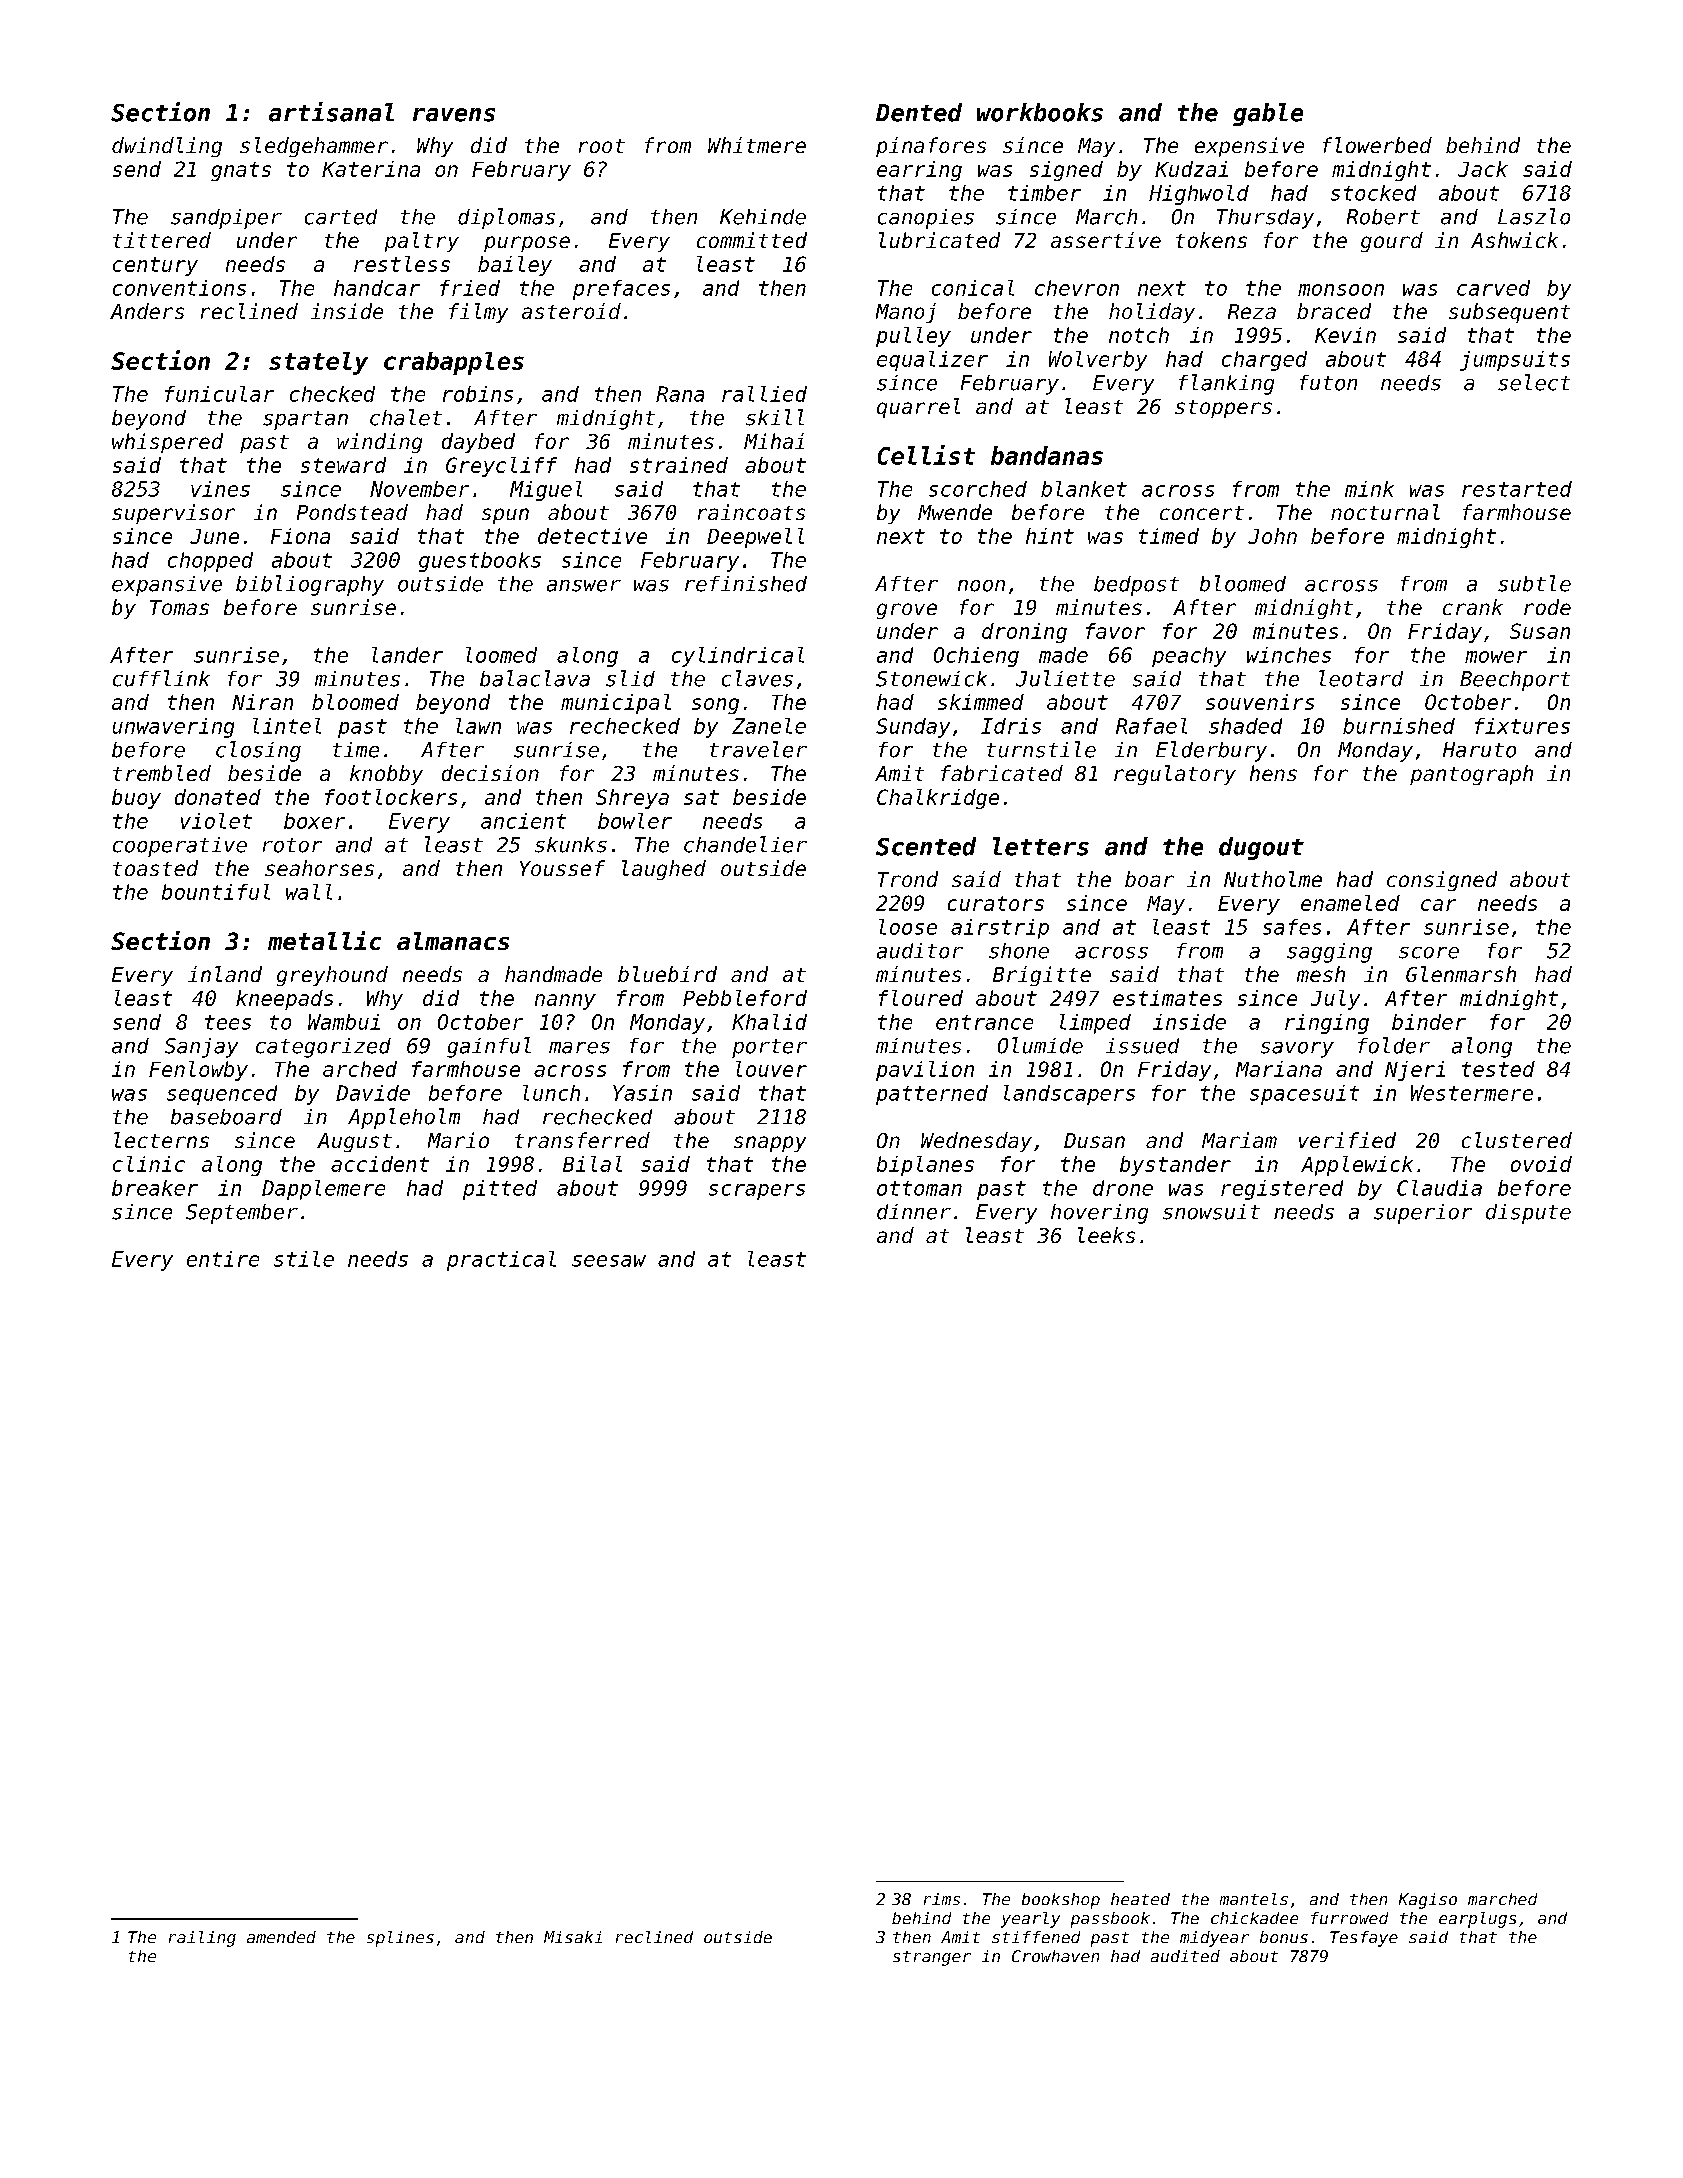 This screenshot has height=2178, width=1683. Describe the element at coordinates (1140, 1899) in the screenshot. I see `heated` at that location.
